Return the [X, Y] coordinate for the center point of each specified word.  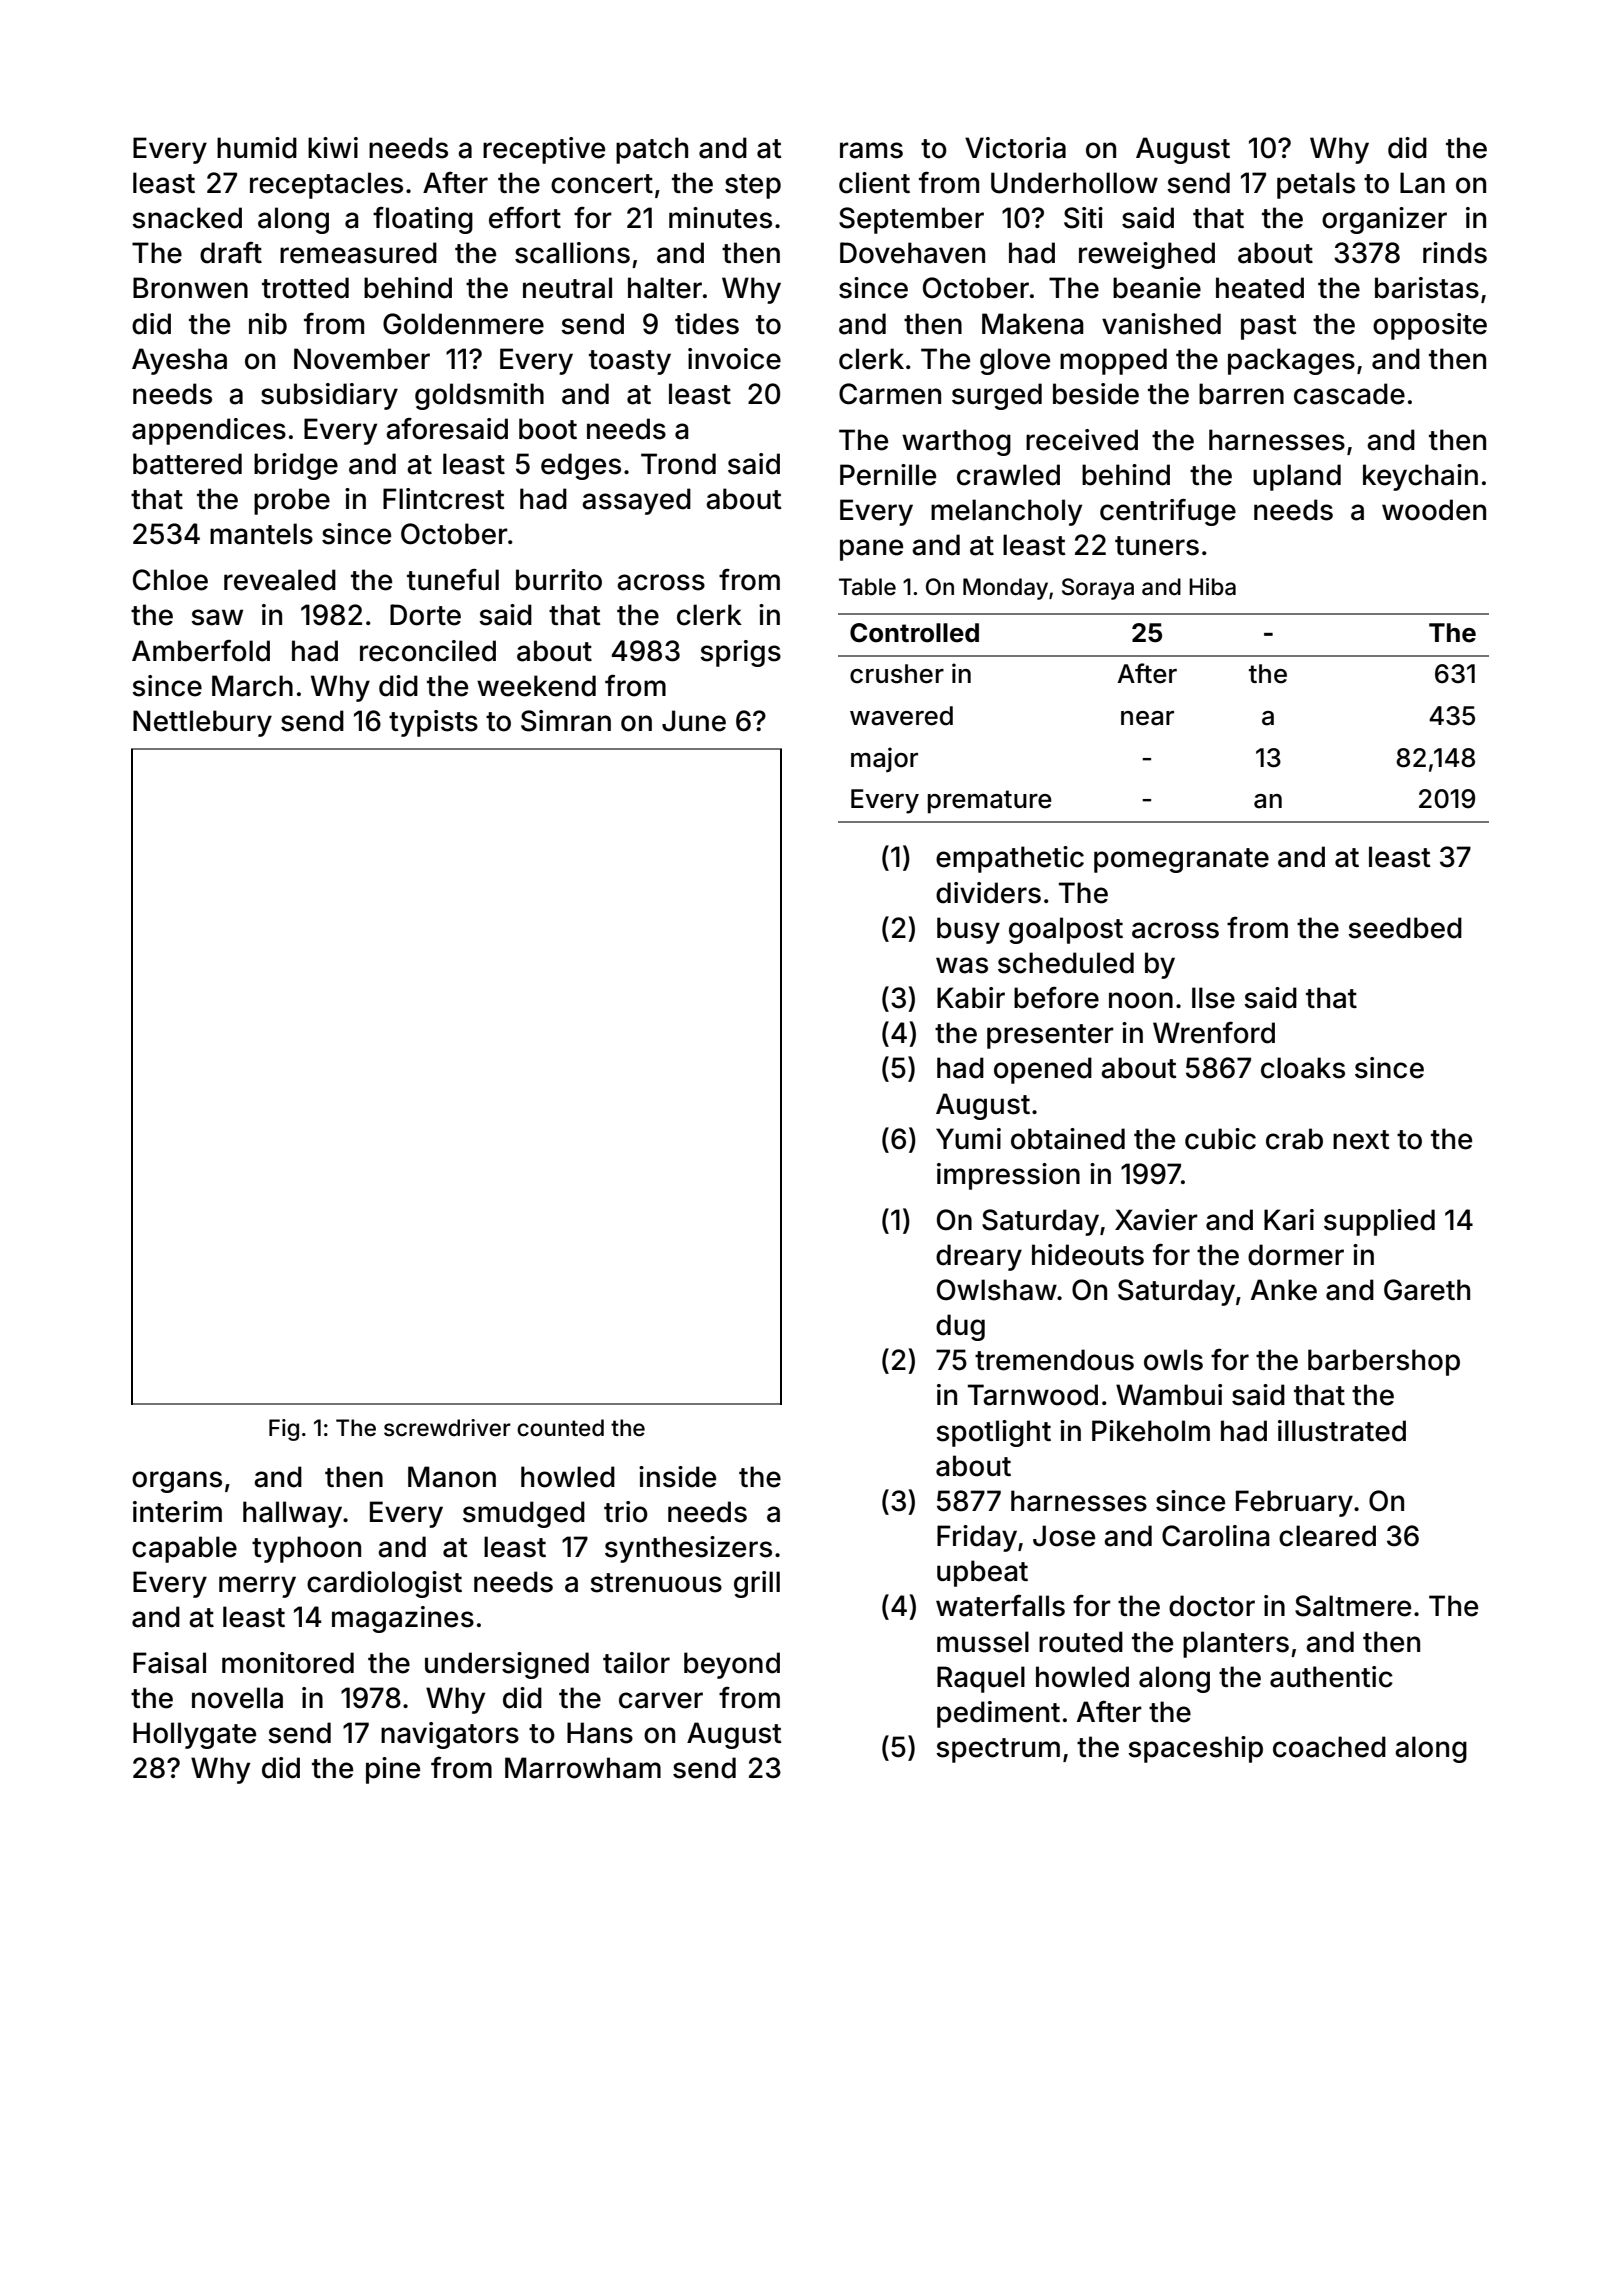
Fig [284, 1430]
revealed [280, 580]
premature [990, 802]
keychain [1420, 477]
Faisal [169, 1663]
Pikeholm [1151, 1431]
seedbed [1405, 928]
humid [257, 148]
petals [1316, 185]
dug [960, 1327]
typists [433, 723]
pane [871, 550]
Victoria [1015, 148]
